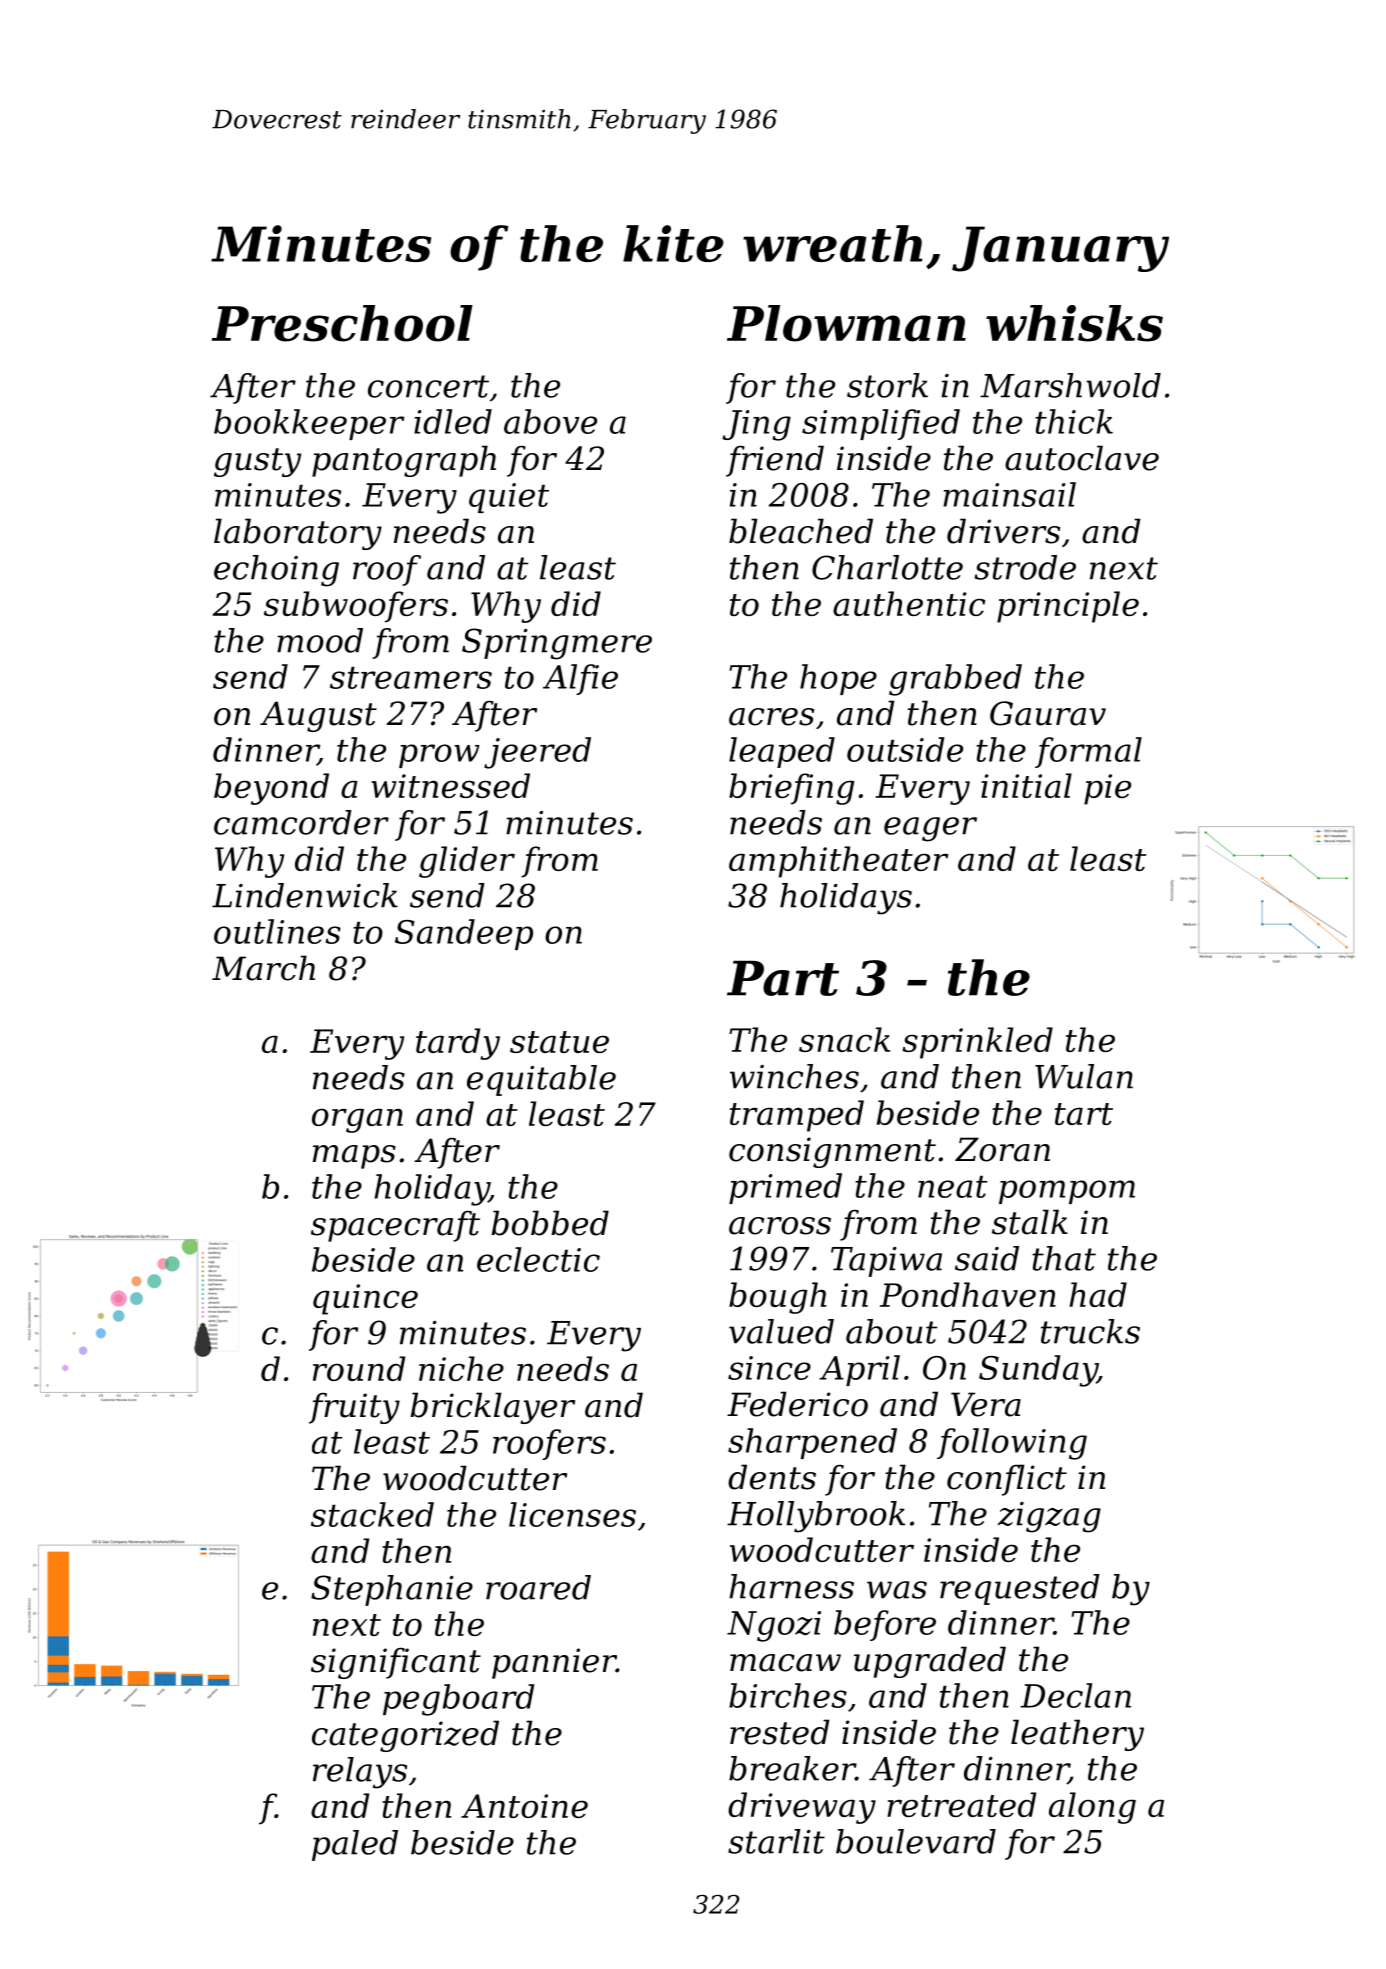 The height and width of the screenshot is (1969, 1386). What do you see at coordinates (559, 1042) in the screenshot?
I see `statue` at bounding box center [559, 1042].
